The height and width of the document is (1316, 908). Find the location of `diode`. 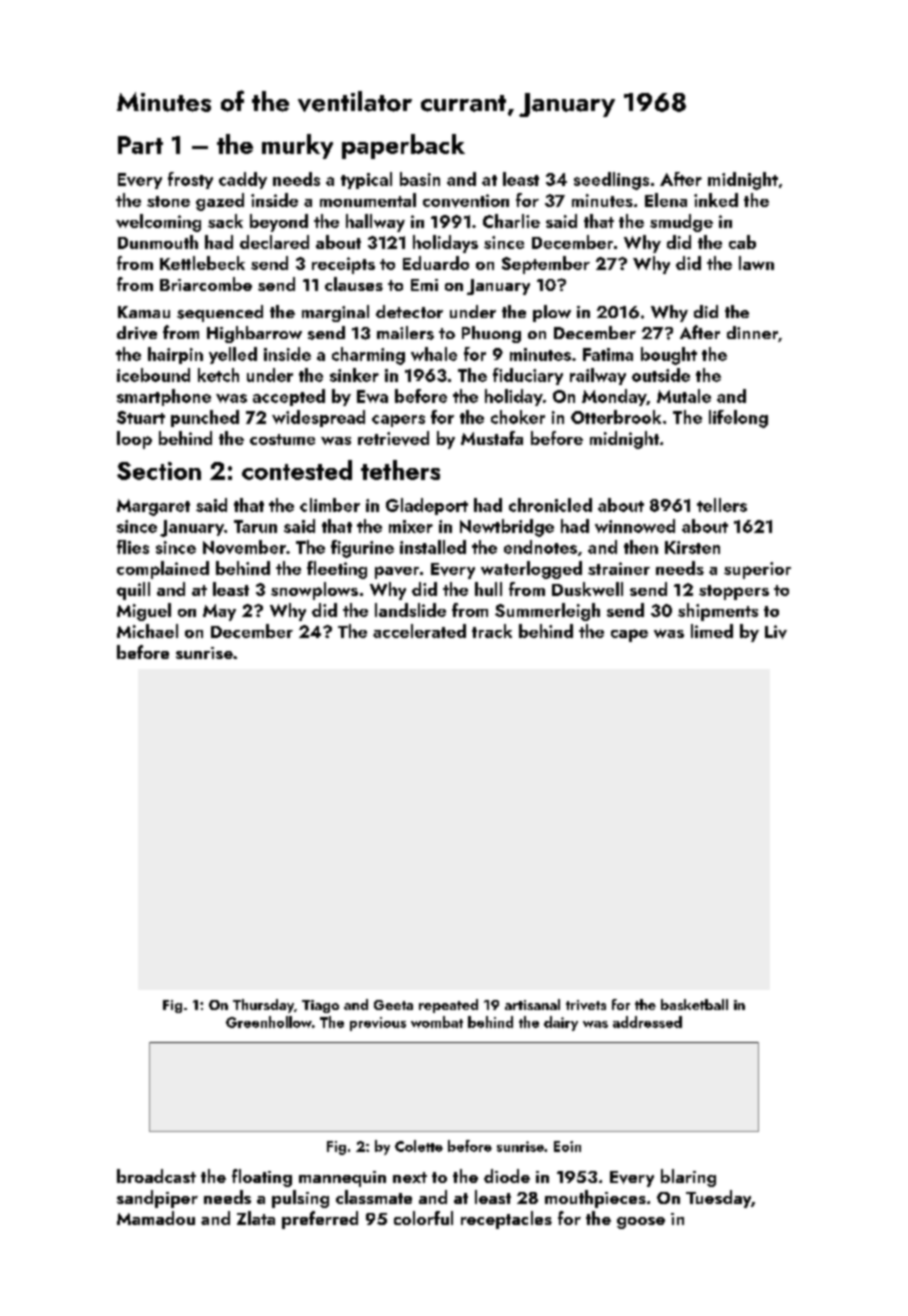

diode is located at coordinates (507, 1176).
